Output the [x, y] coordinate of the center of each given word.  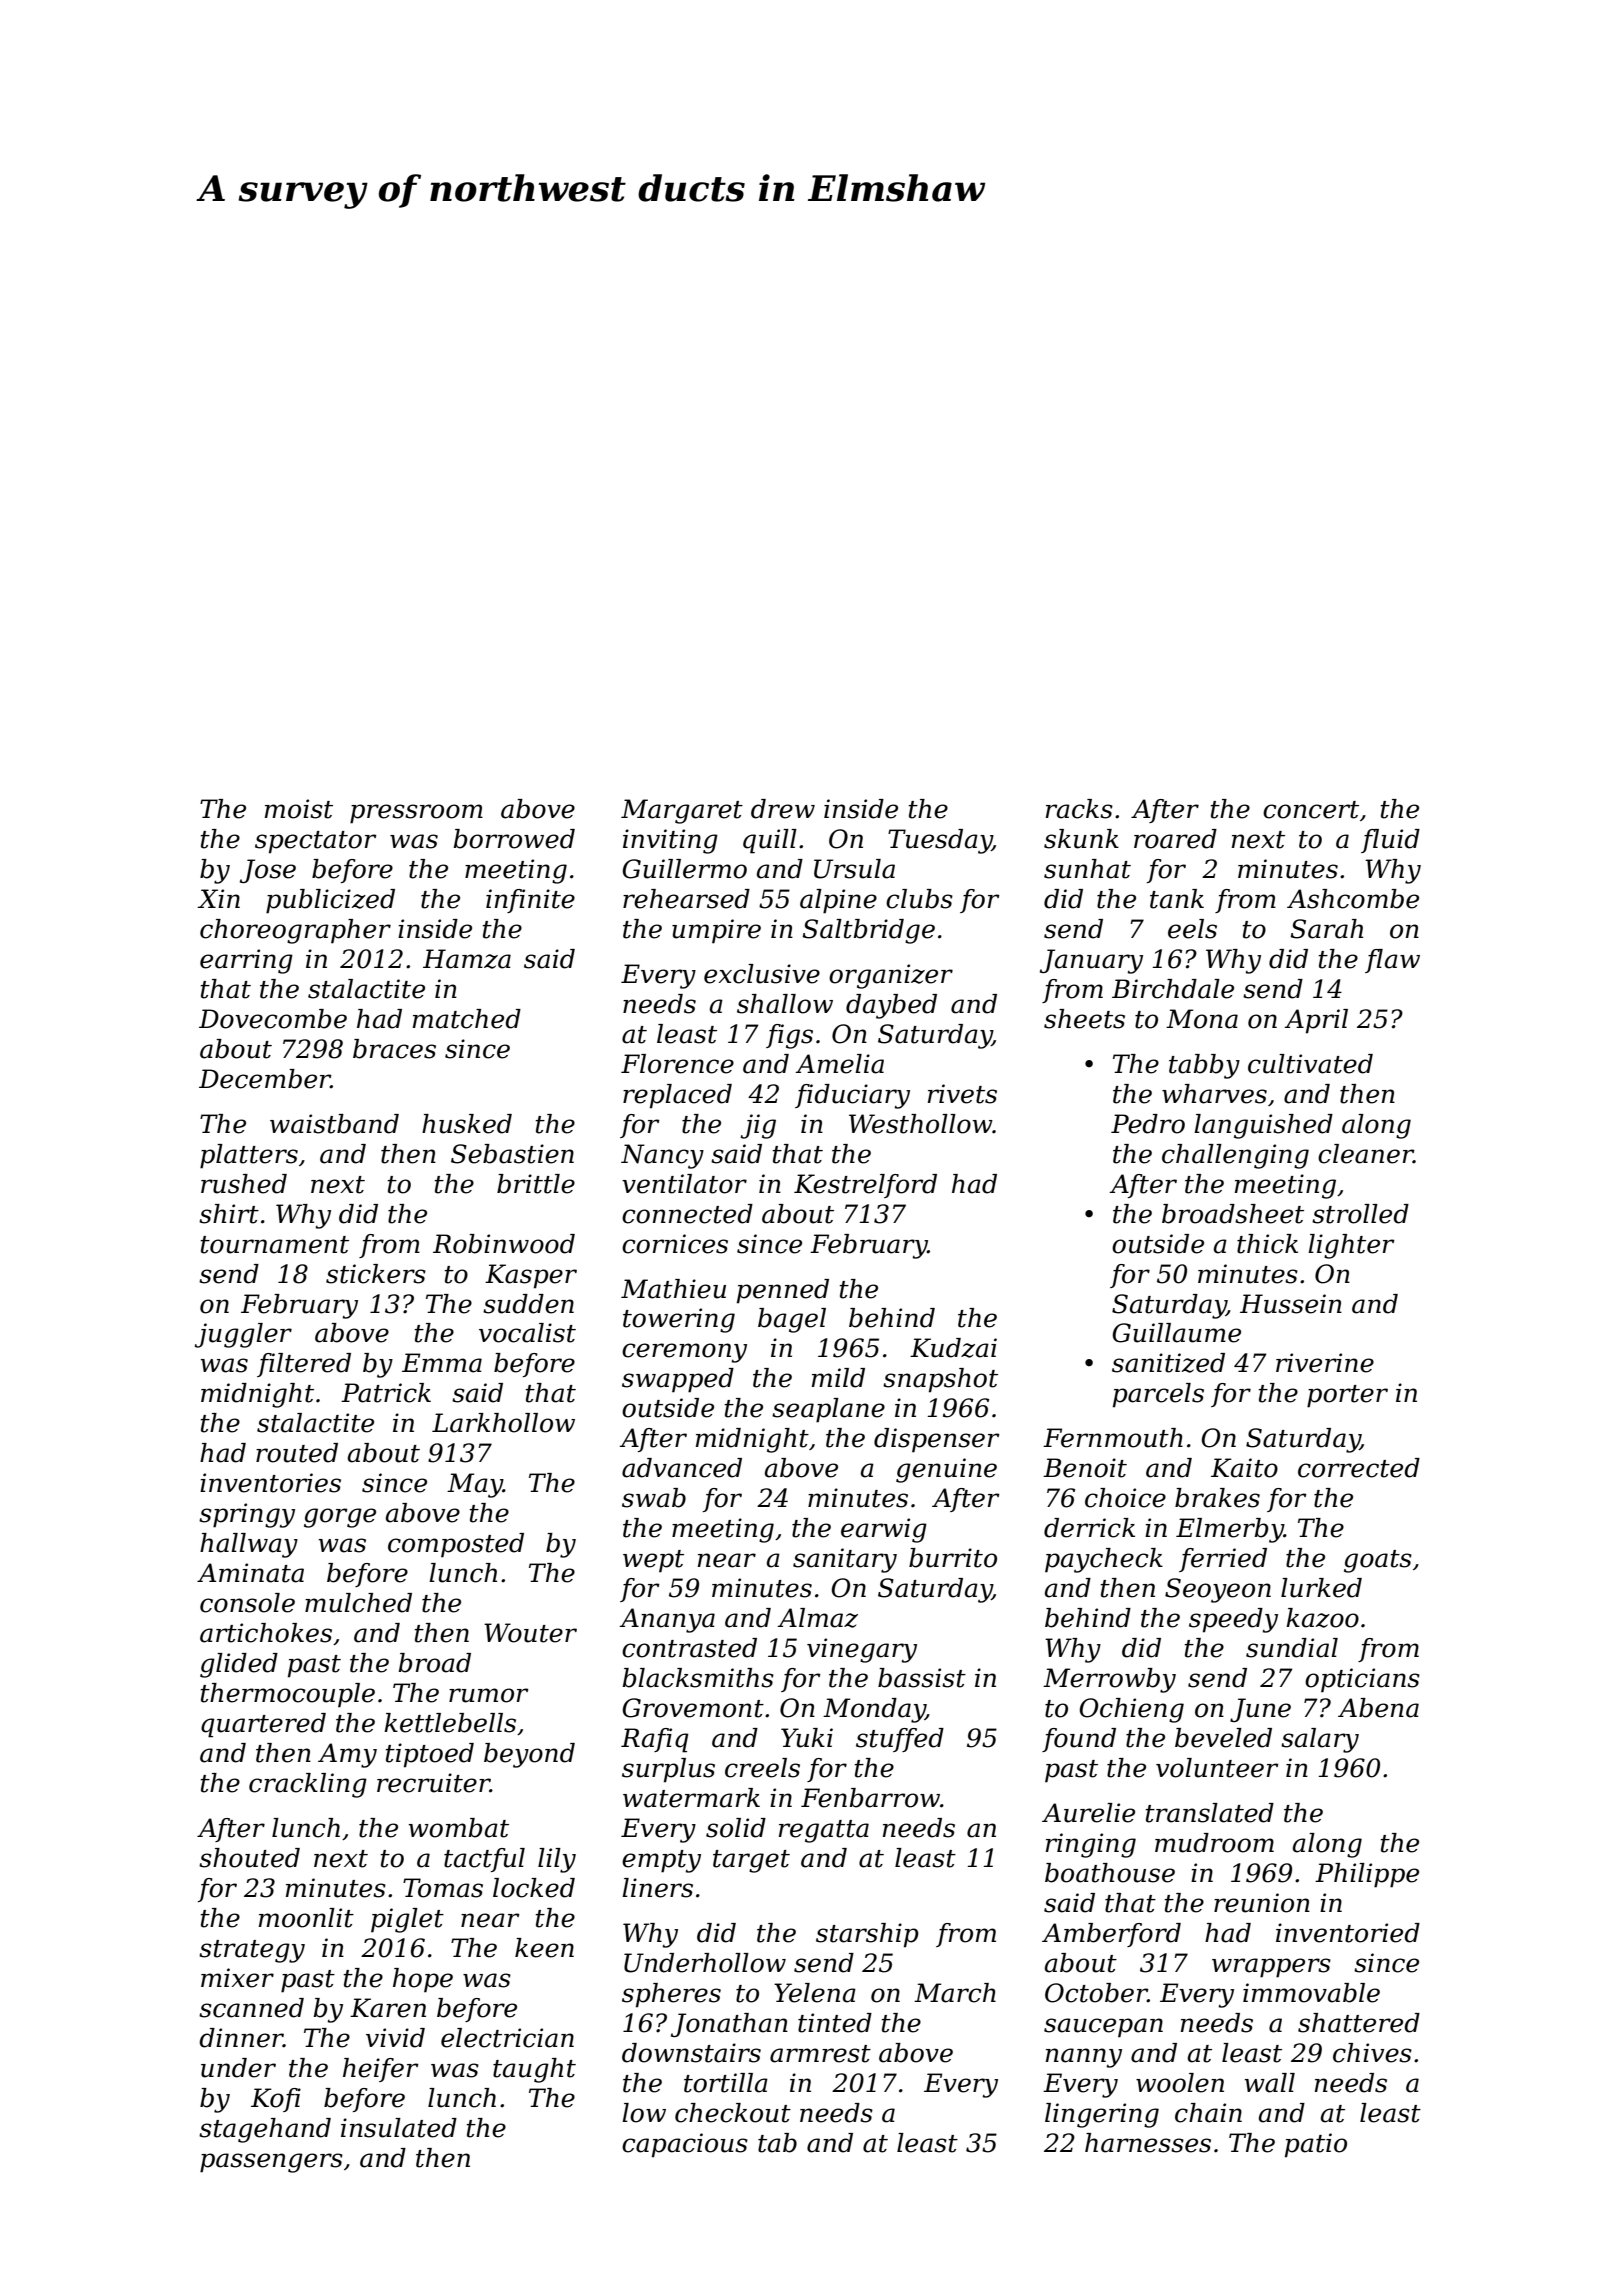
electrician [507, 2038]
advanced [682, 1468]
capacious [685, 2145]
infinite [530, 901]
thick [1267, 1244]
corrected [1359, 1468]
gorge [340, 1518]
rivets [962, 1094]
